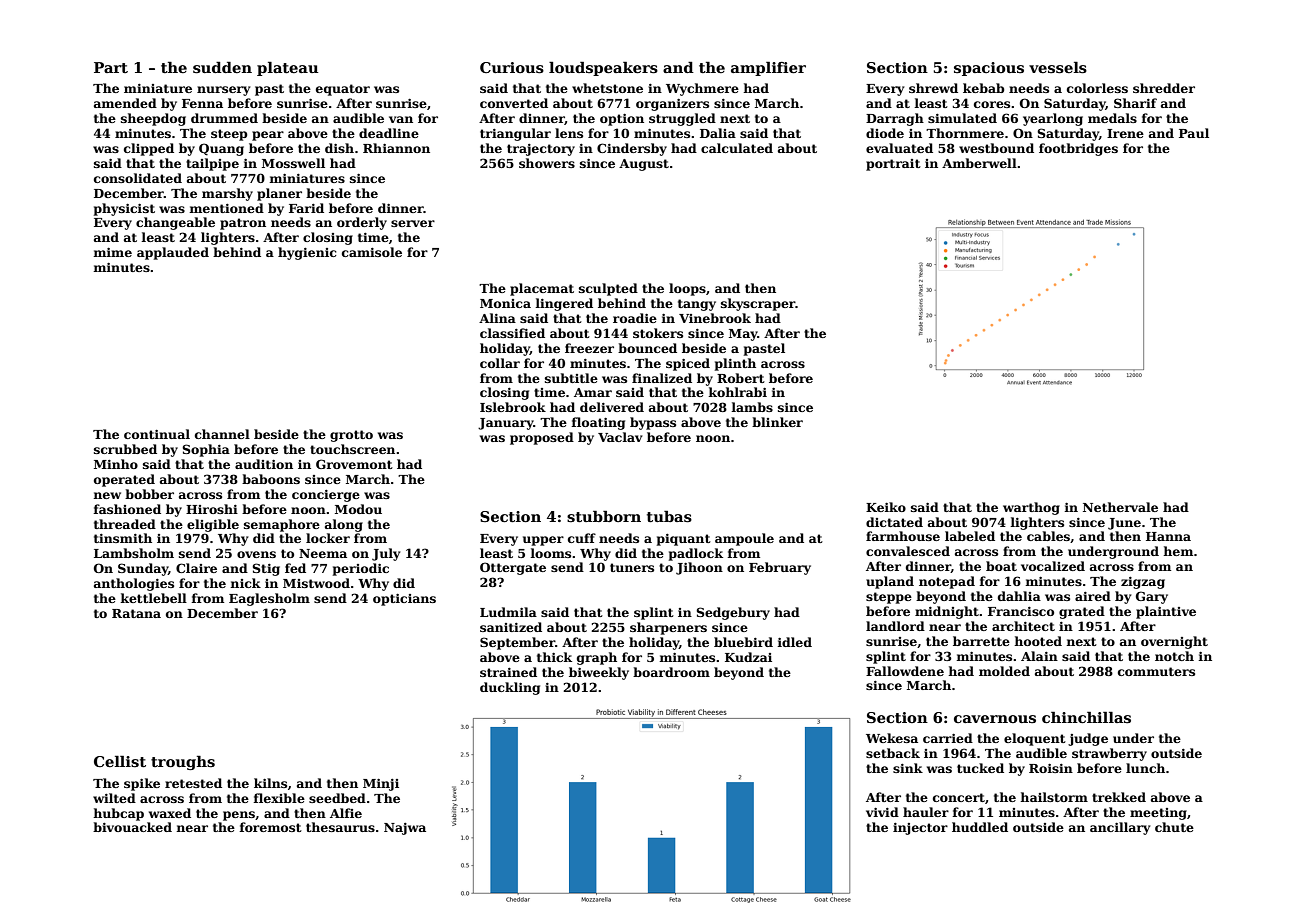  Describe the element at coordinates (112, 252) in the screenshot. I see `mime` at that location.
